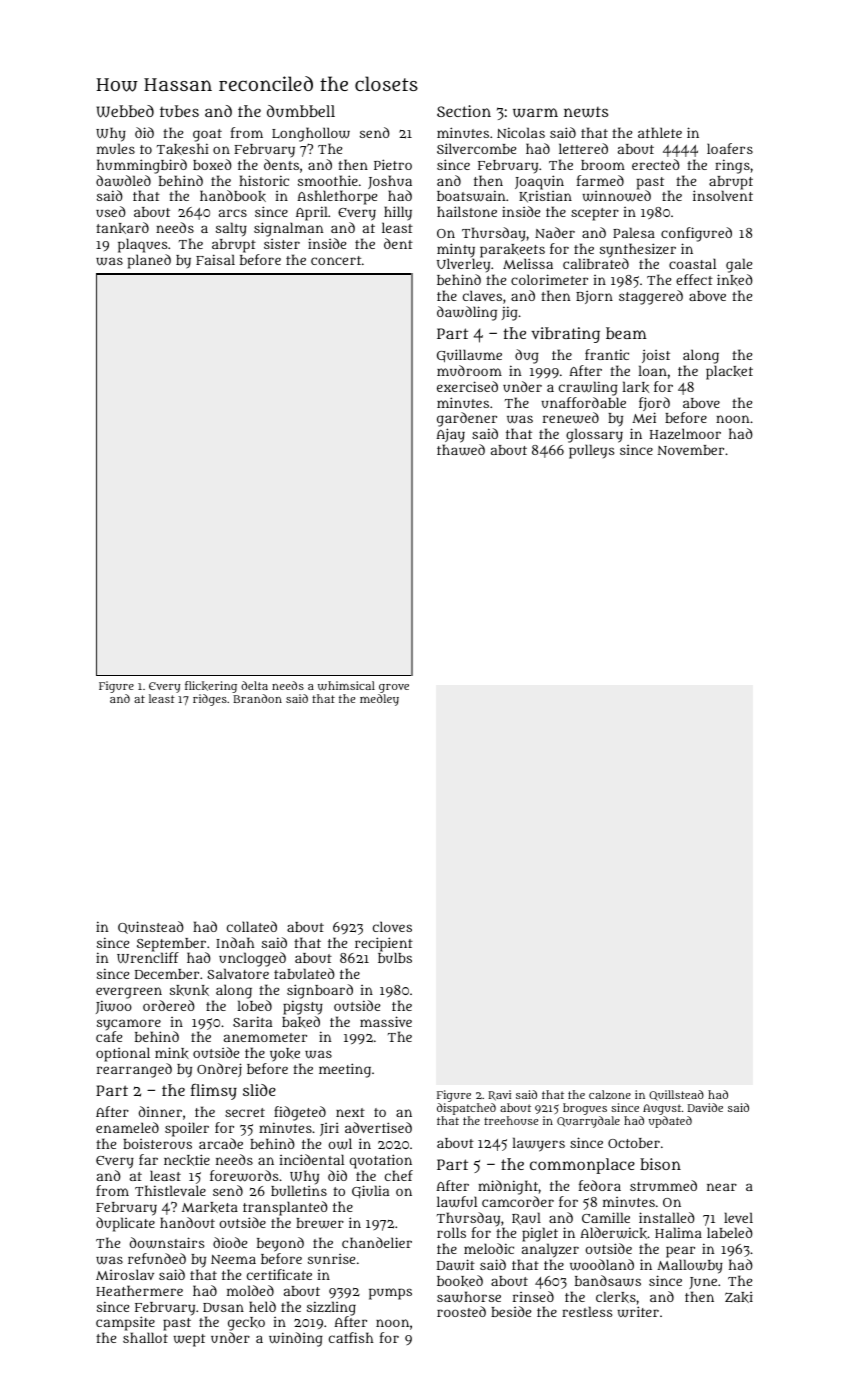 This image has width=849, height=1400. Describe the element at coordinates (676, 1095) in the image. I see `Quillstead` at that location.
